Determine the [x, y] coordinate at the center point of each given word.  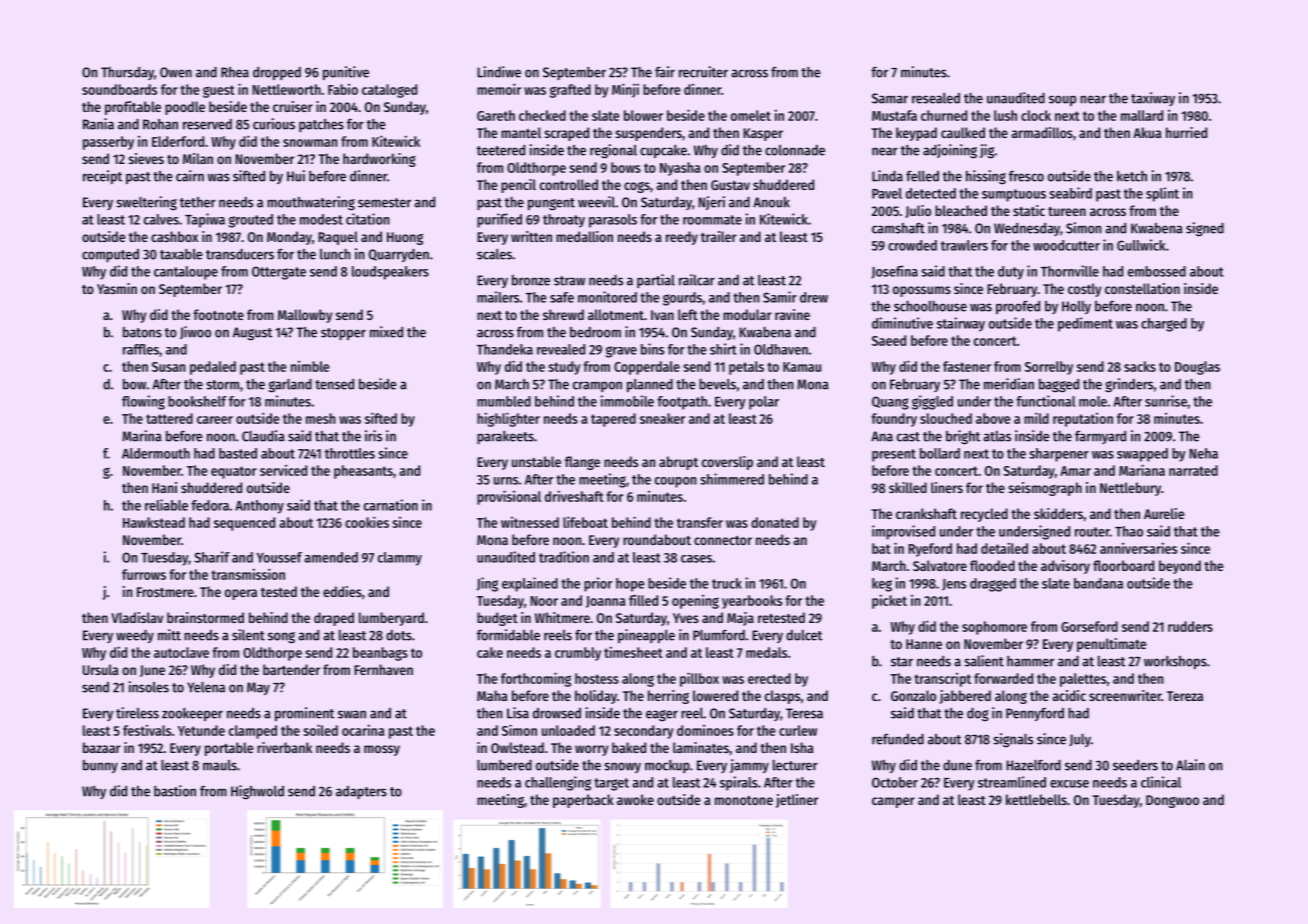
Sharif [212, 557]
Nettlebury [1130, 489]
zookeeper [192, 714]
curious [274, 124]
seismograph [1045, 489]
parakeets [505, 437]
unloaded [568, 730]
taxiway [1153, 99]
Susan [168, 367]
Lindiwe [499, 72]
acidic [1069, 695]
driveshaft [574, 496]
